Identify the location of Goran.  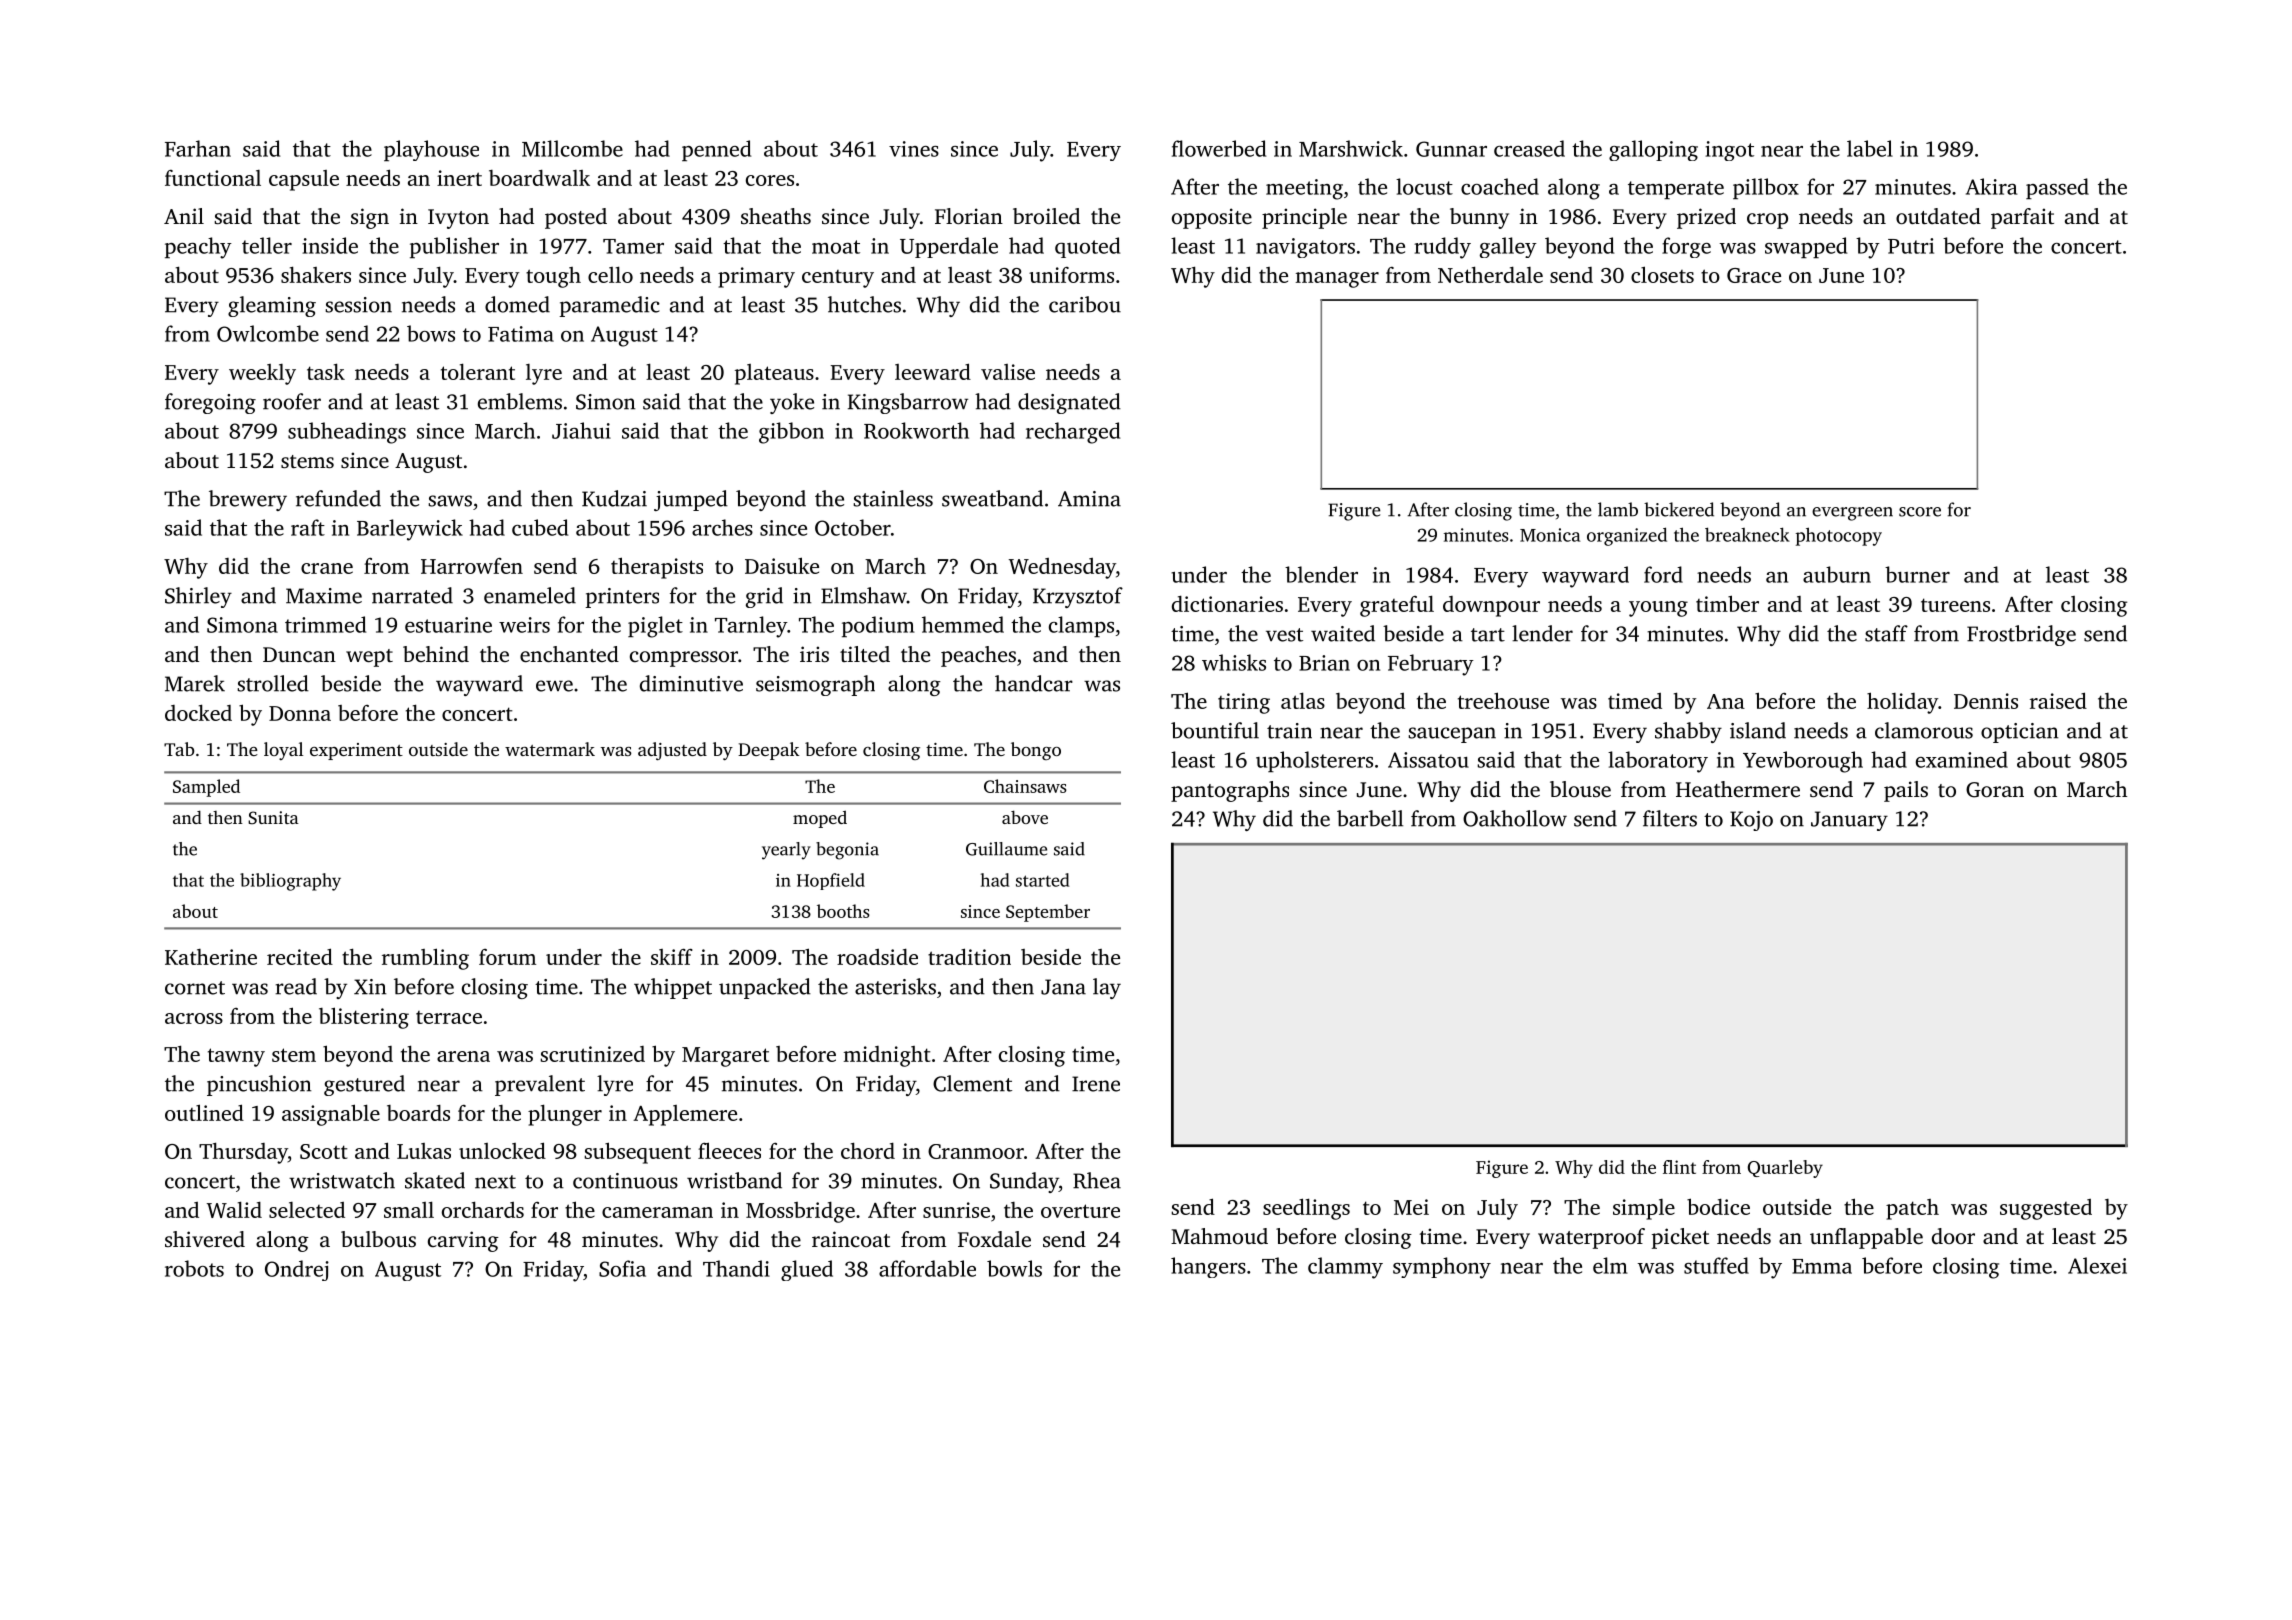
(1995, 790).
